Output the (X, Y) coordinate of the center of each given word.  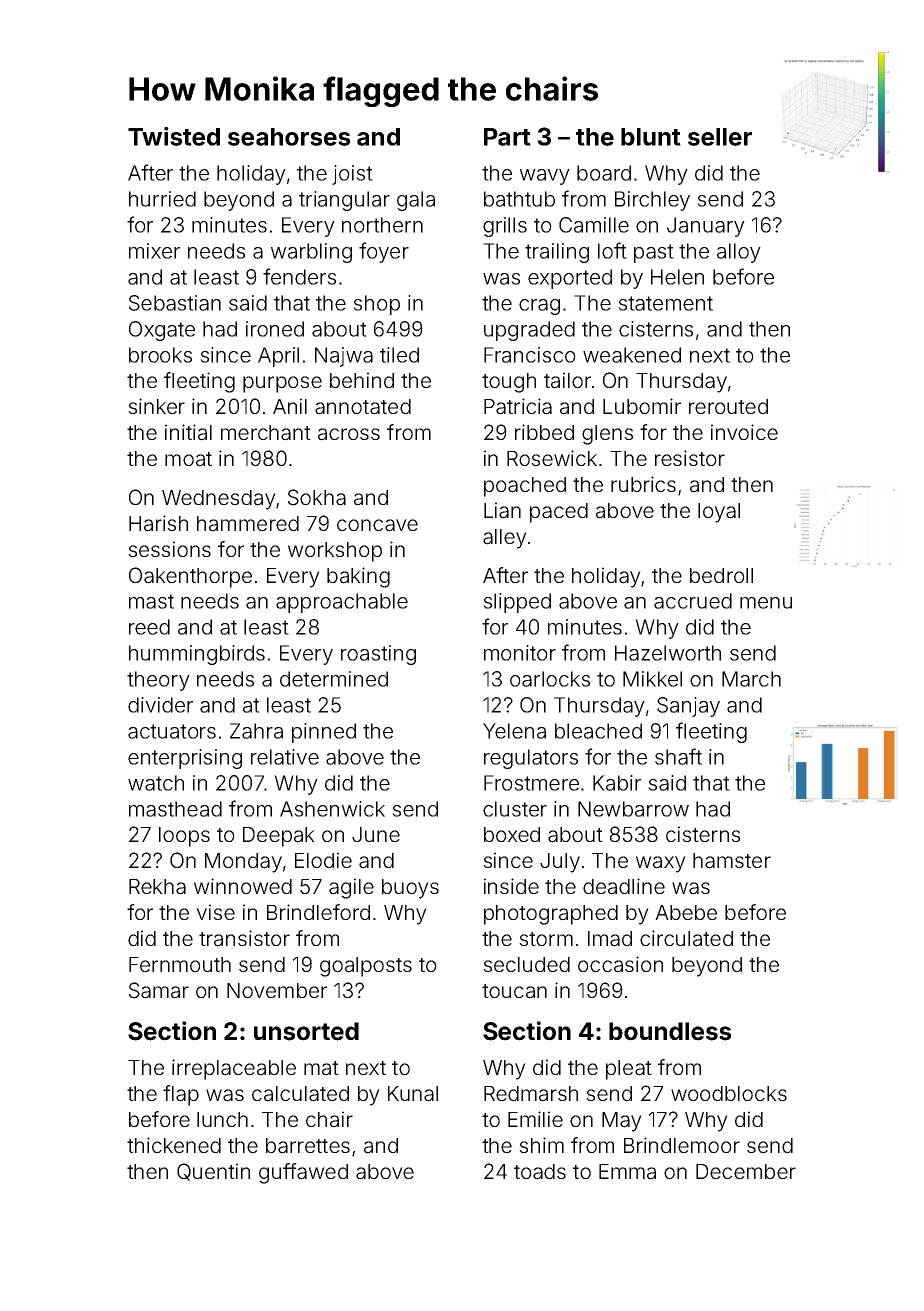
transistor (244, 938)
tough (509, 383)
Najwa (344, 357)
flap (181, 1095)
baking (358, 577)
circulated (686, 938)
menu (766, 603)
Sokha (317, 497)
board (604, 173)
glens (607, 435)
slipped (517, 603)
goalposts (366, 967)
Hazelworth (668, 653)
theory (158, 681)
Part (507, 137)
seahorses (289, 137)
